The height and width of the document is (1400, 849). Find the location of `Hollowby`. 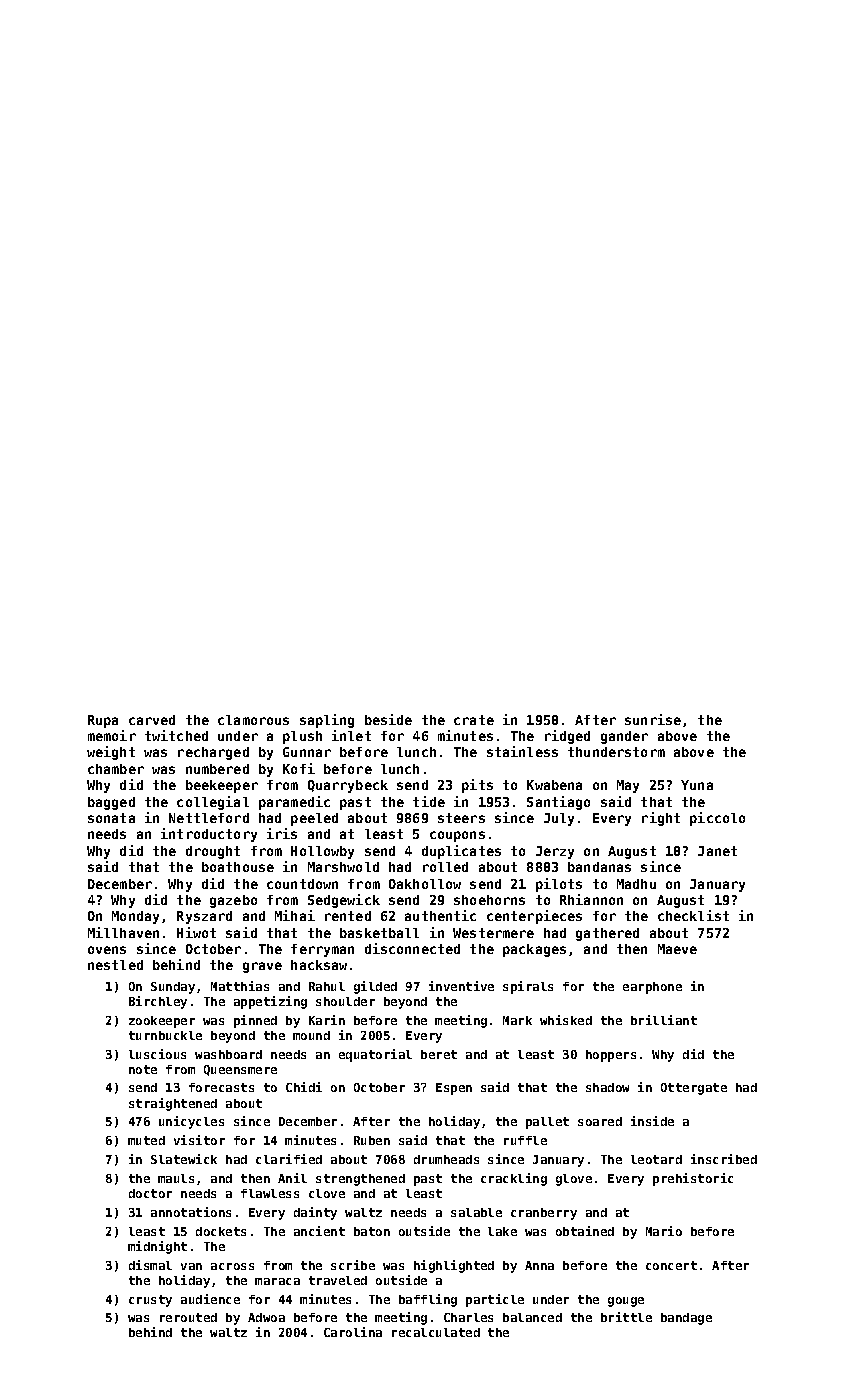

Hollowby is located at coordinates (322, 852).
